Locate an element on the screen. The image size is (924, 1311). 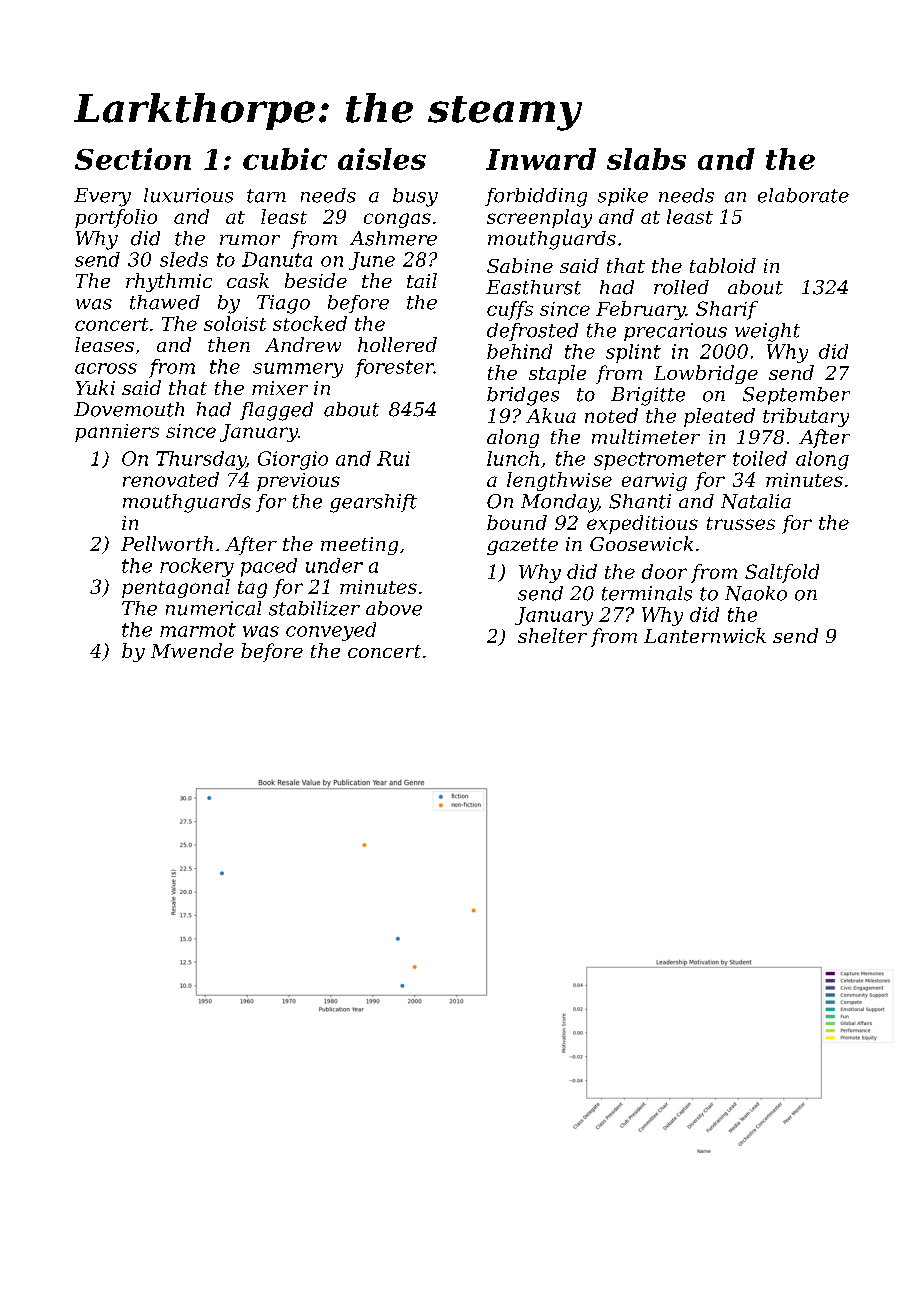
elaborate is located at coordinates (803, 195).
